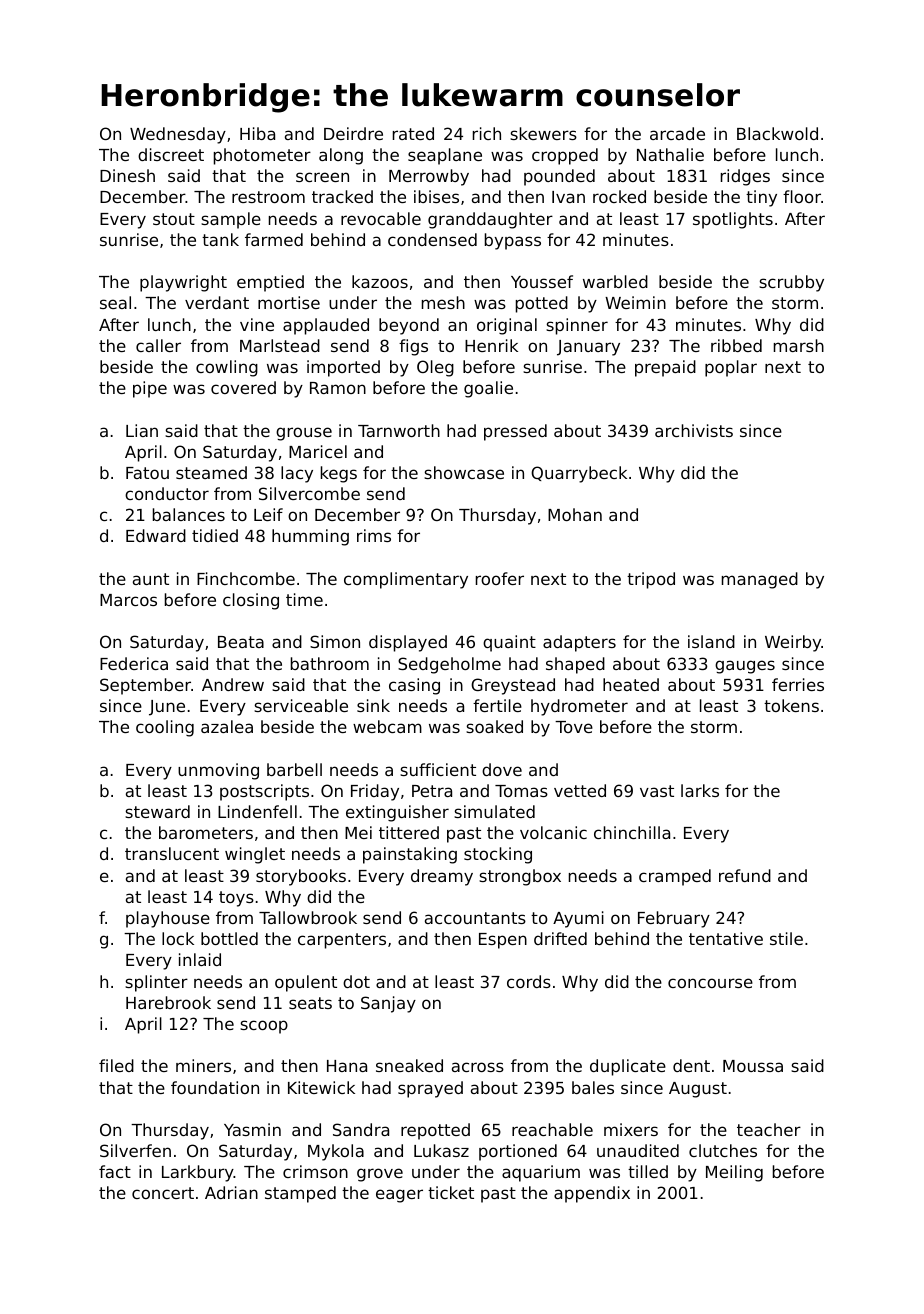  I want to click on arcade, so click(677, 133).
